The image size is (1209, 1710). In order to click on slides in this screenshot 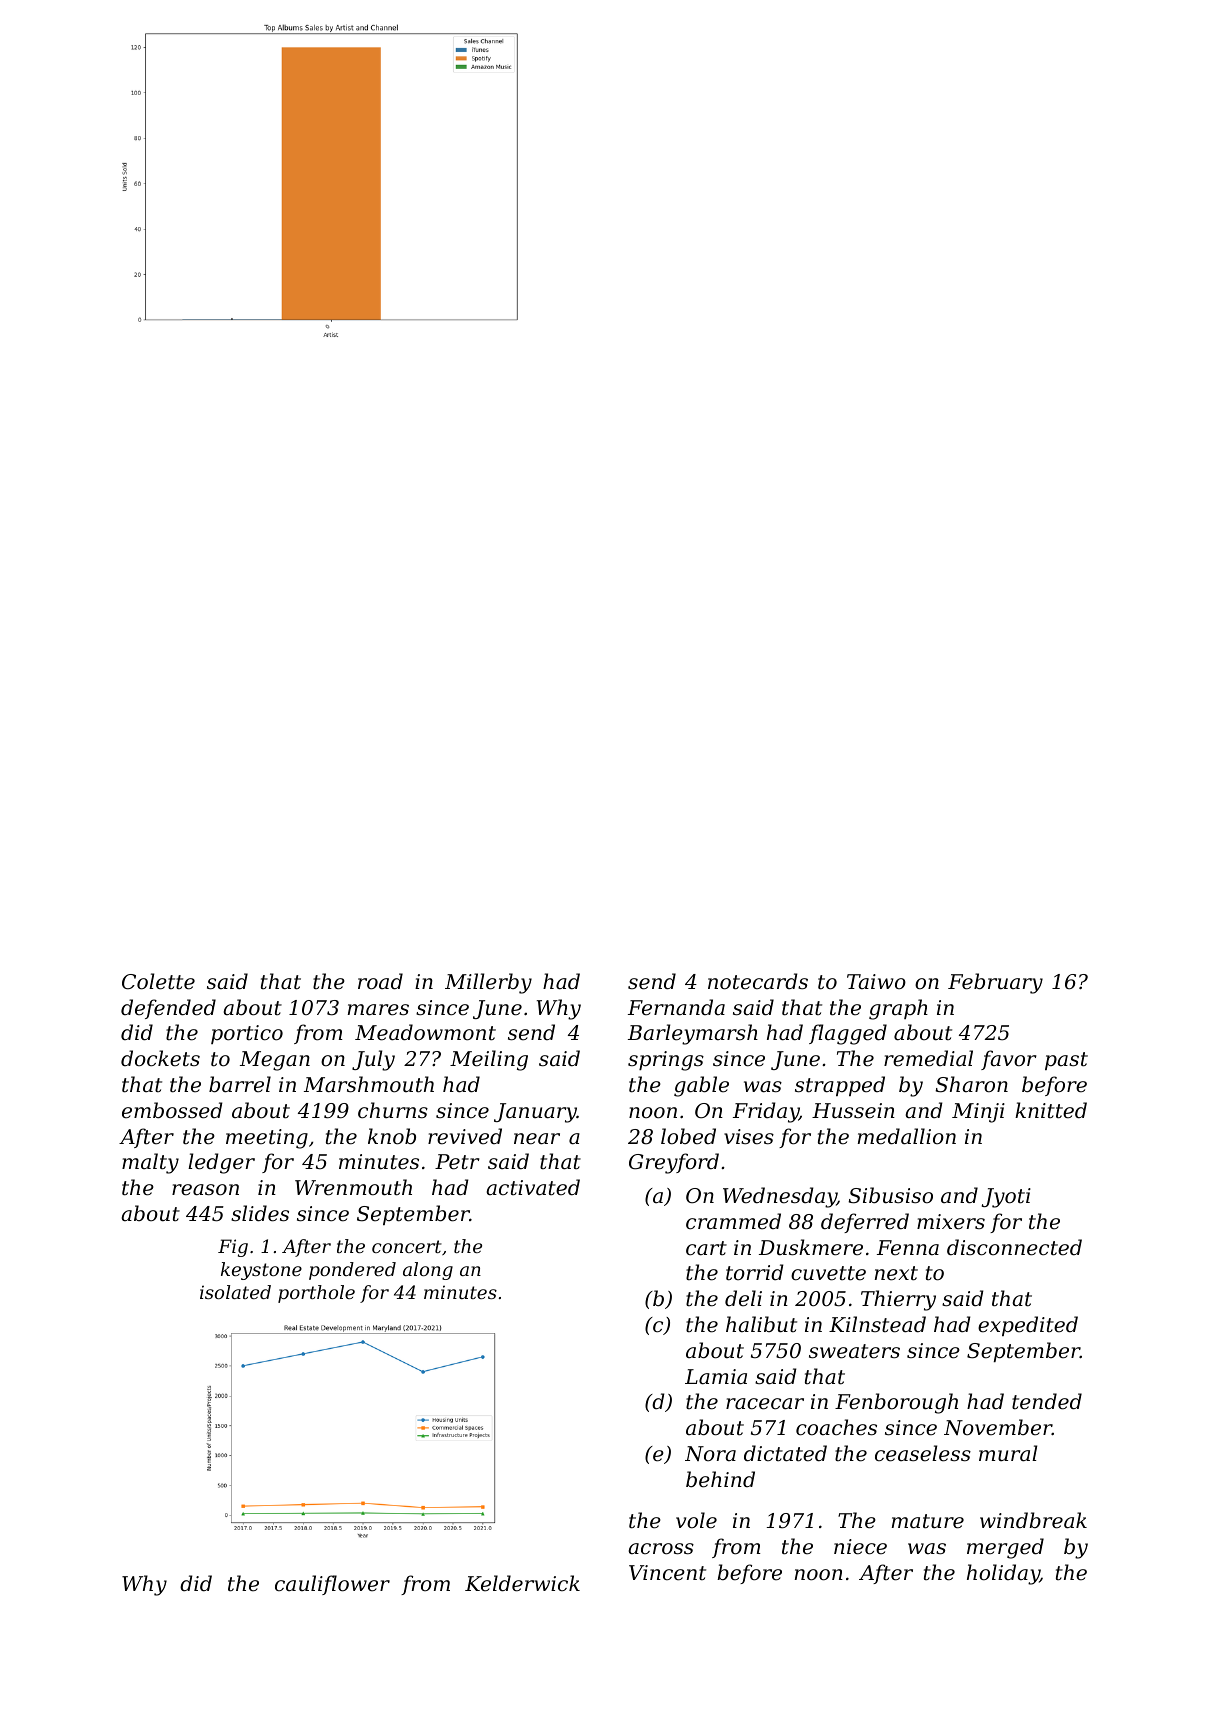, I will do `click(260, 1213)`.
